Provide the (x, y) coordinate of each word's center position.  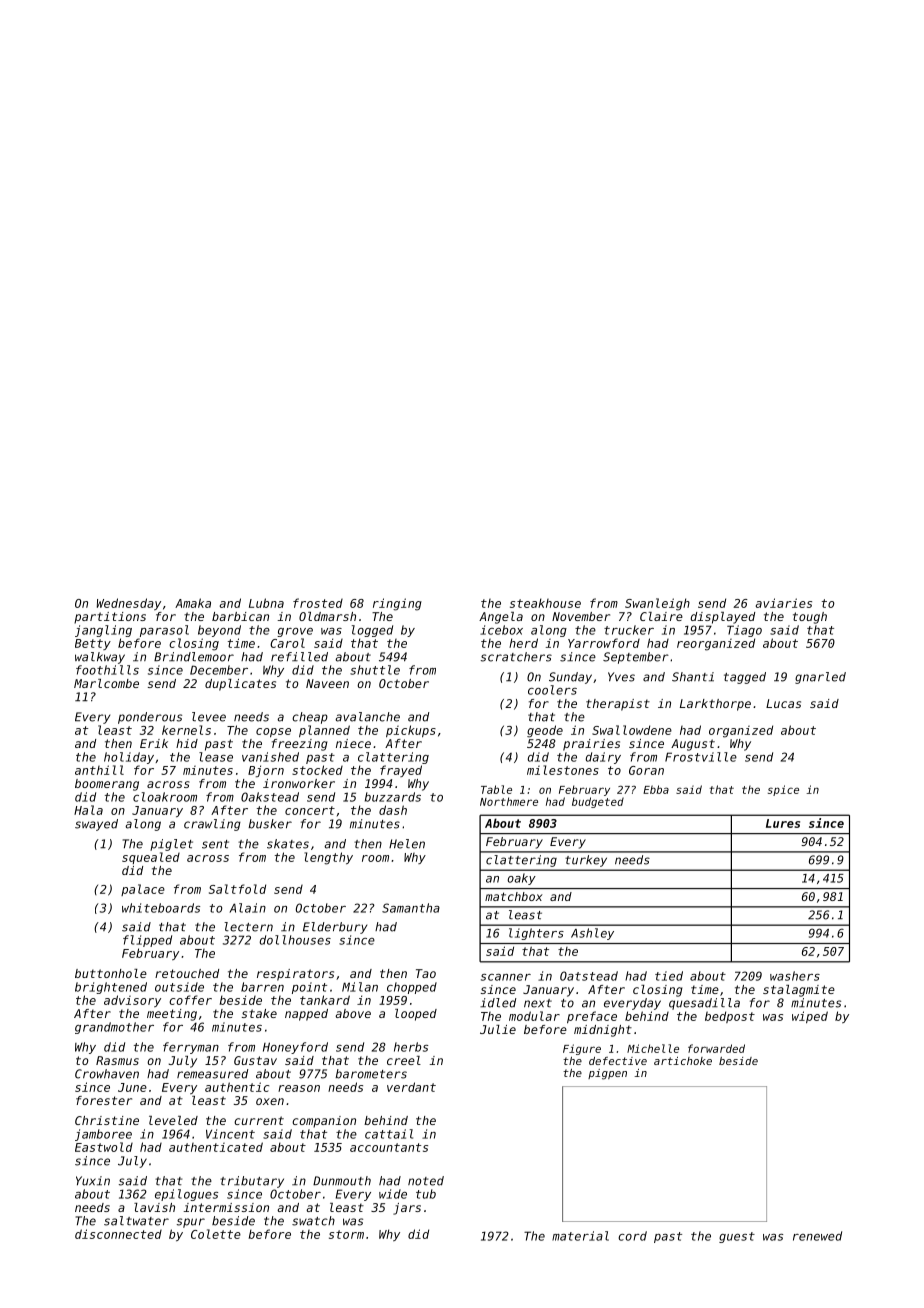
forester (104, 1100)
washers (795, 976)
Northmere (509, 801)
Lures (783, 823)
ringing (397, 604)
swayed (96, 825)
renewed (817, 1236)
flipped (147, 941)
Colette (216, 1234)
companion (324, 1122)
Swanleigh (657, 604)
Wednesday (129, 604)
